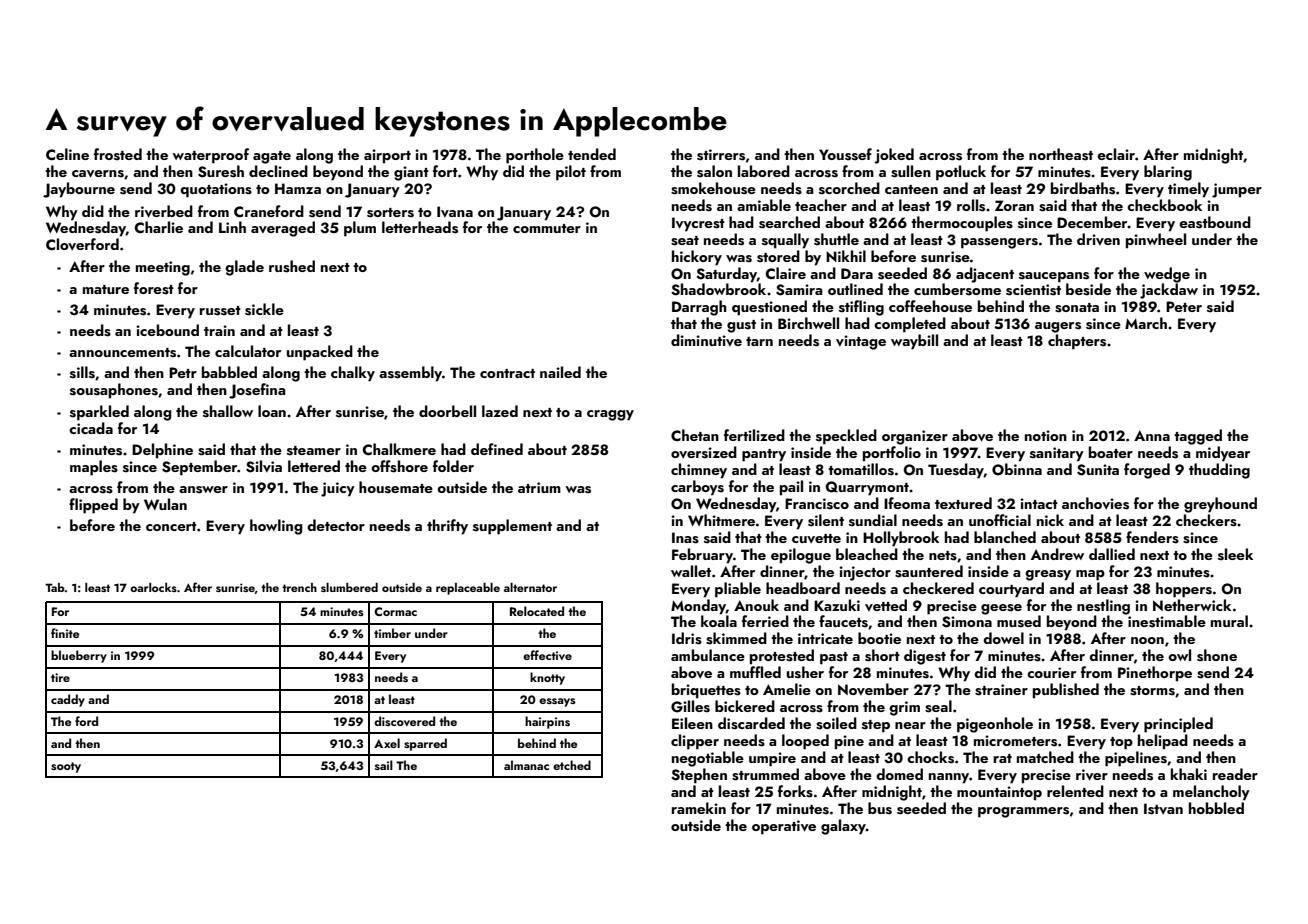 This screenshot has height=924, width=1308. Describe the element at coordinates (264, 309) in the screenshot. I see `sickle` at that location.
